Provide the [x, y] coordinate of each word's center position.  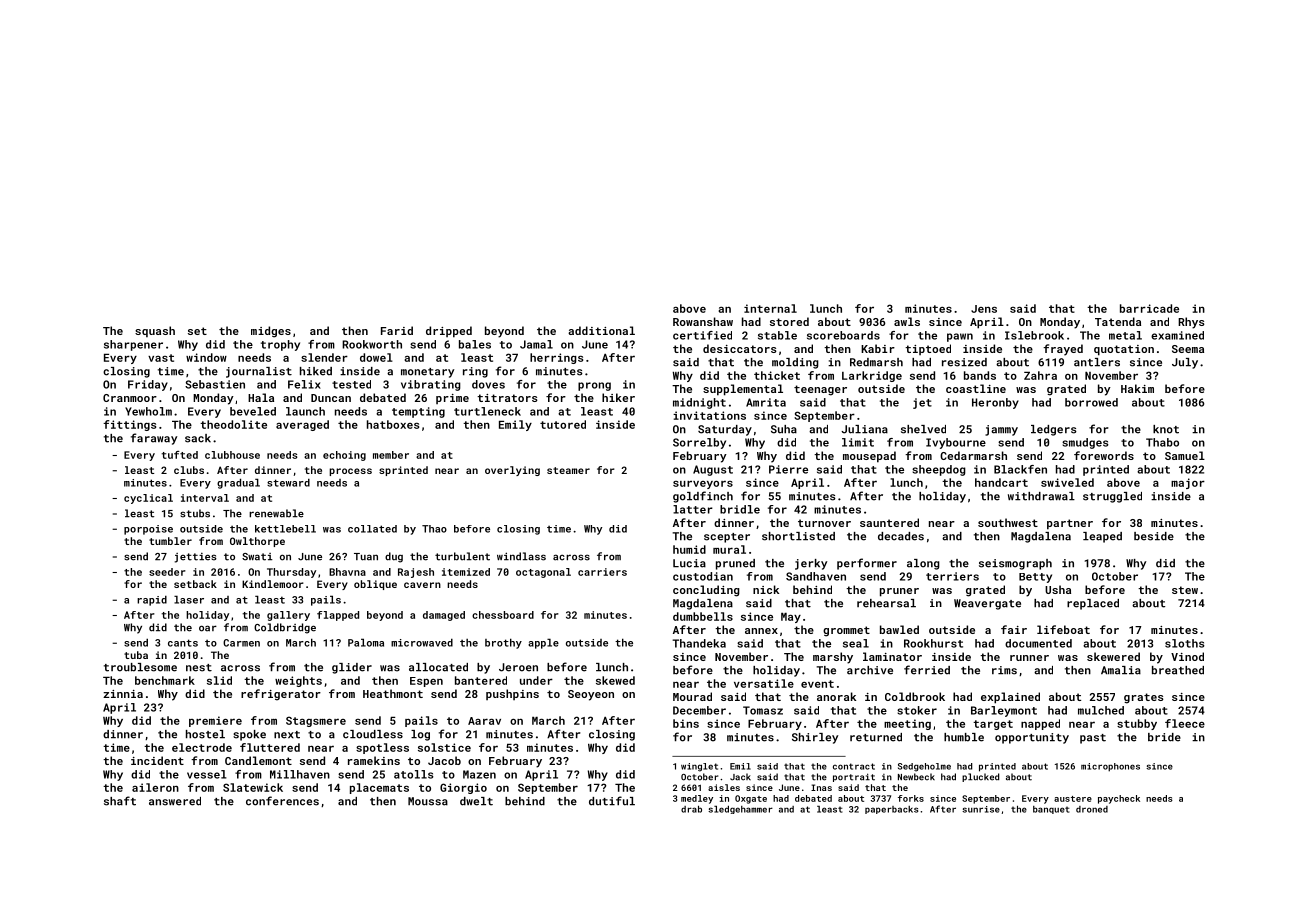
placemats [379, 788]
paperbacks [891, 810]
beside [1154, 536]
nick [766, 589]
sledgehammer [740, 810]
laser [189, 599]
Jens [984, 309]
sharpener [133, 345]
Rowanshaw [703, 321]
